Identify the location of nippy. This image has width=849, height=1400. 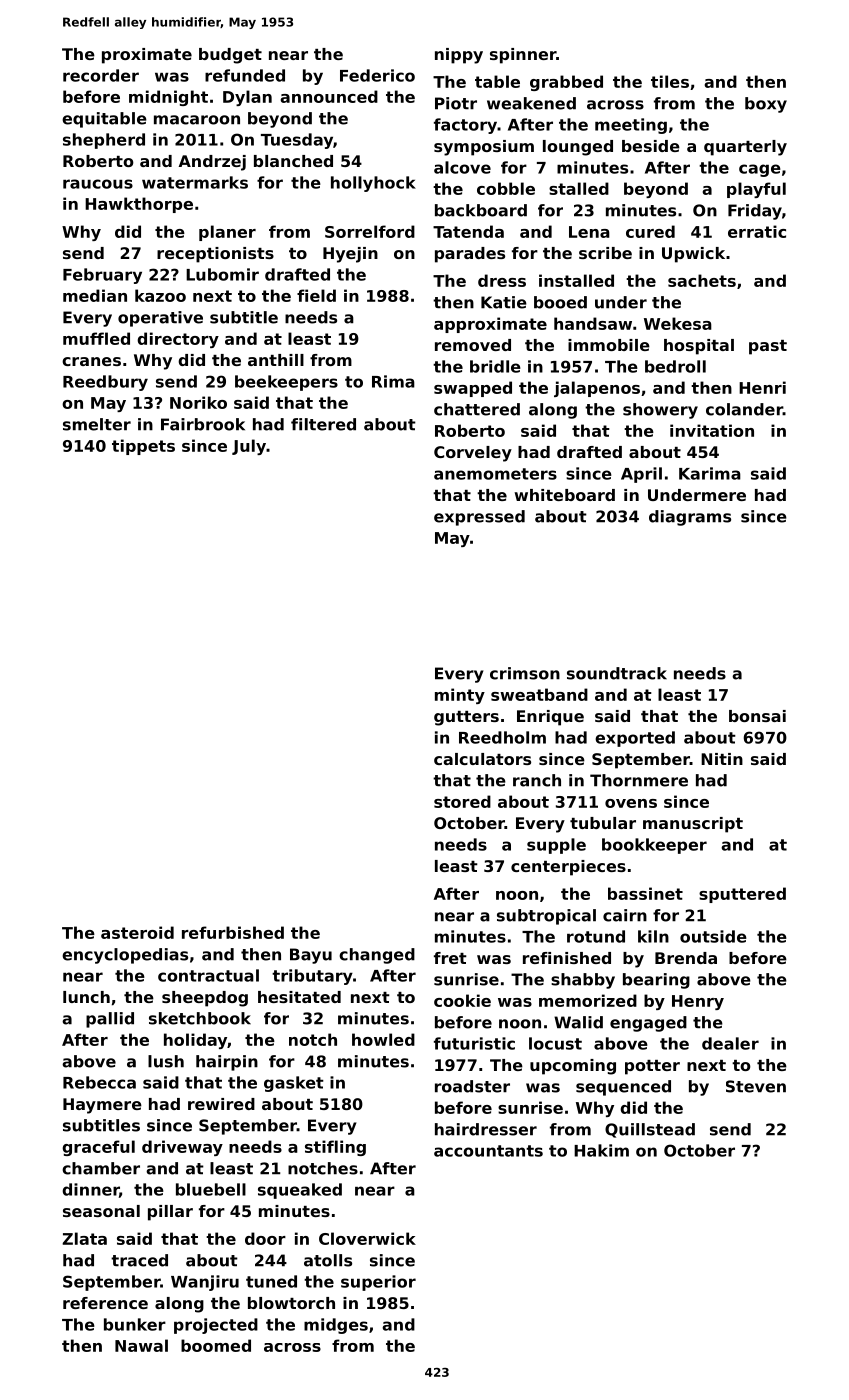
(459, 56).
